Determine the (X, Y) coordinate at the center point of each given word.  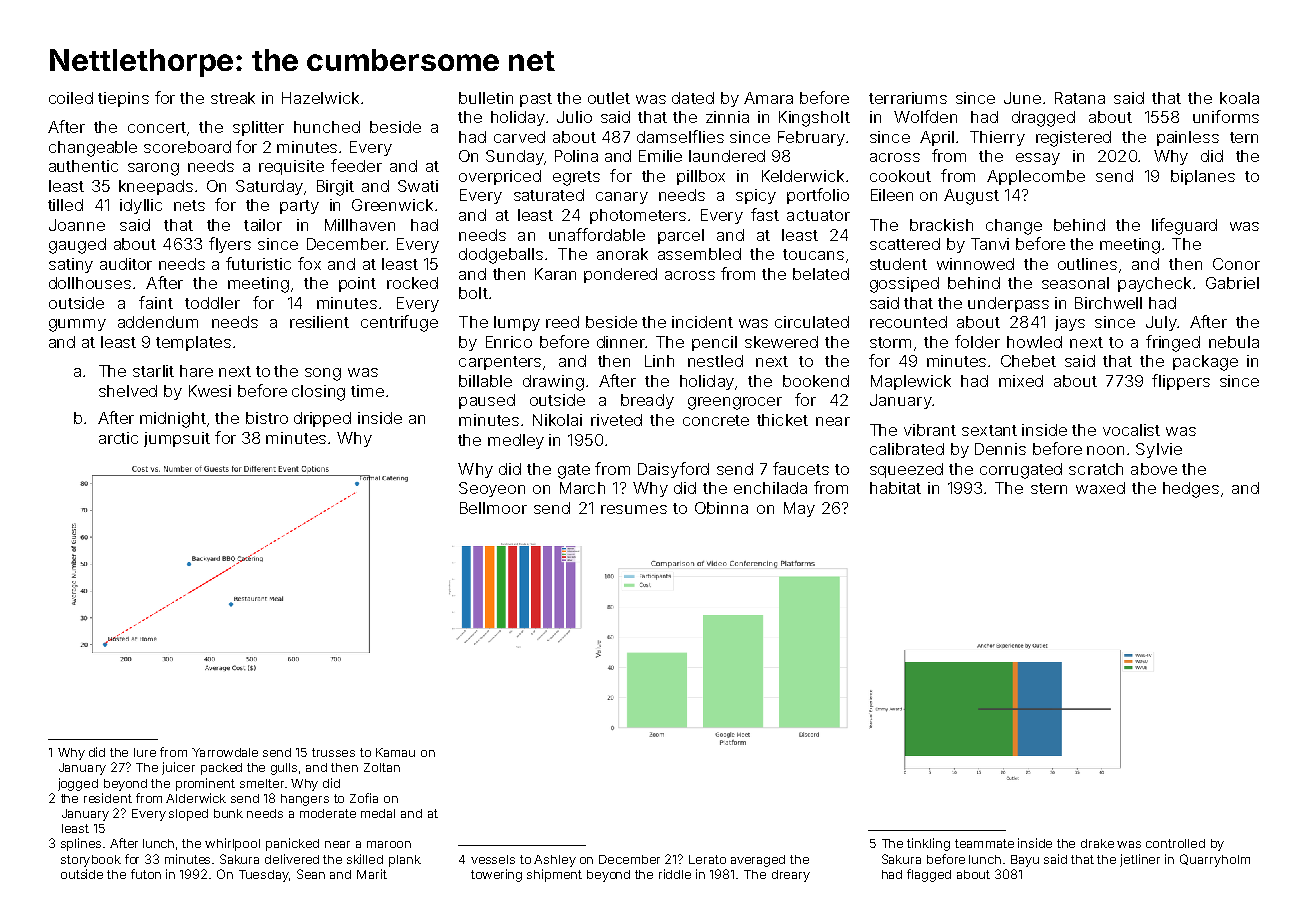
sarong (153, 169)
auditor (126, 264)
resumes (634, 509)
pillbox (701, 177)
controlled (1175, 843)
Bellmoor (493, 508)
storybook (91, 861)
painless (1188, 138)
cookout (900, 176)
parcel (681, 236)
